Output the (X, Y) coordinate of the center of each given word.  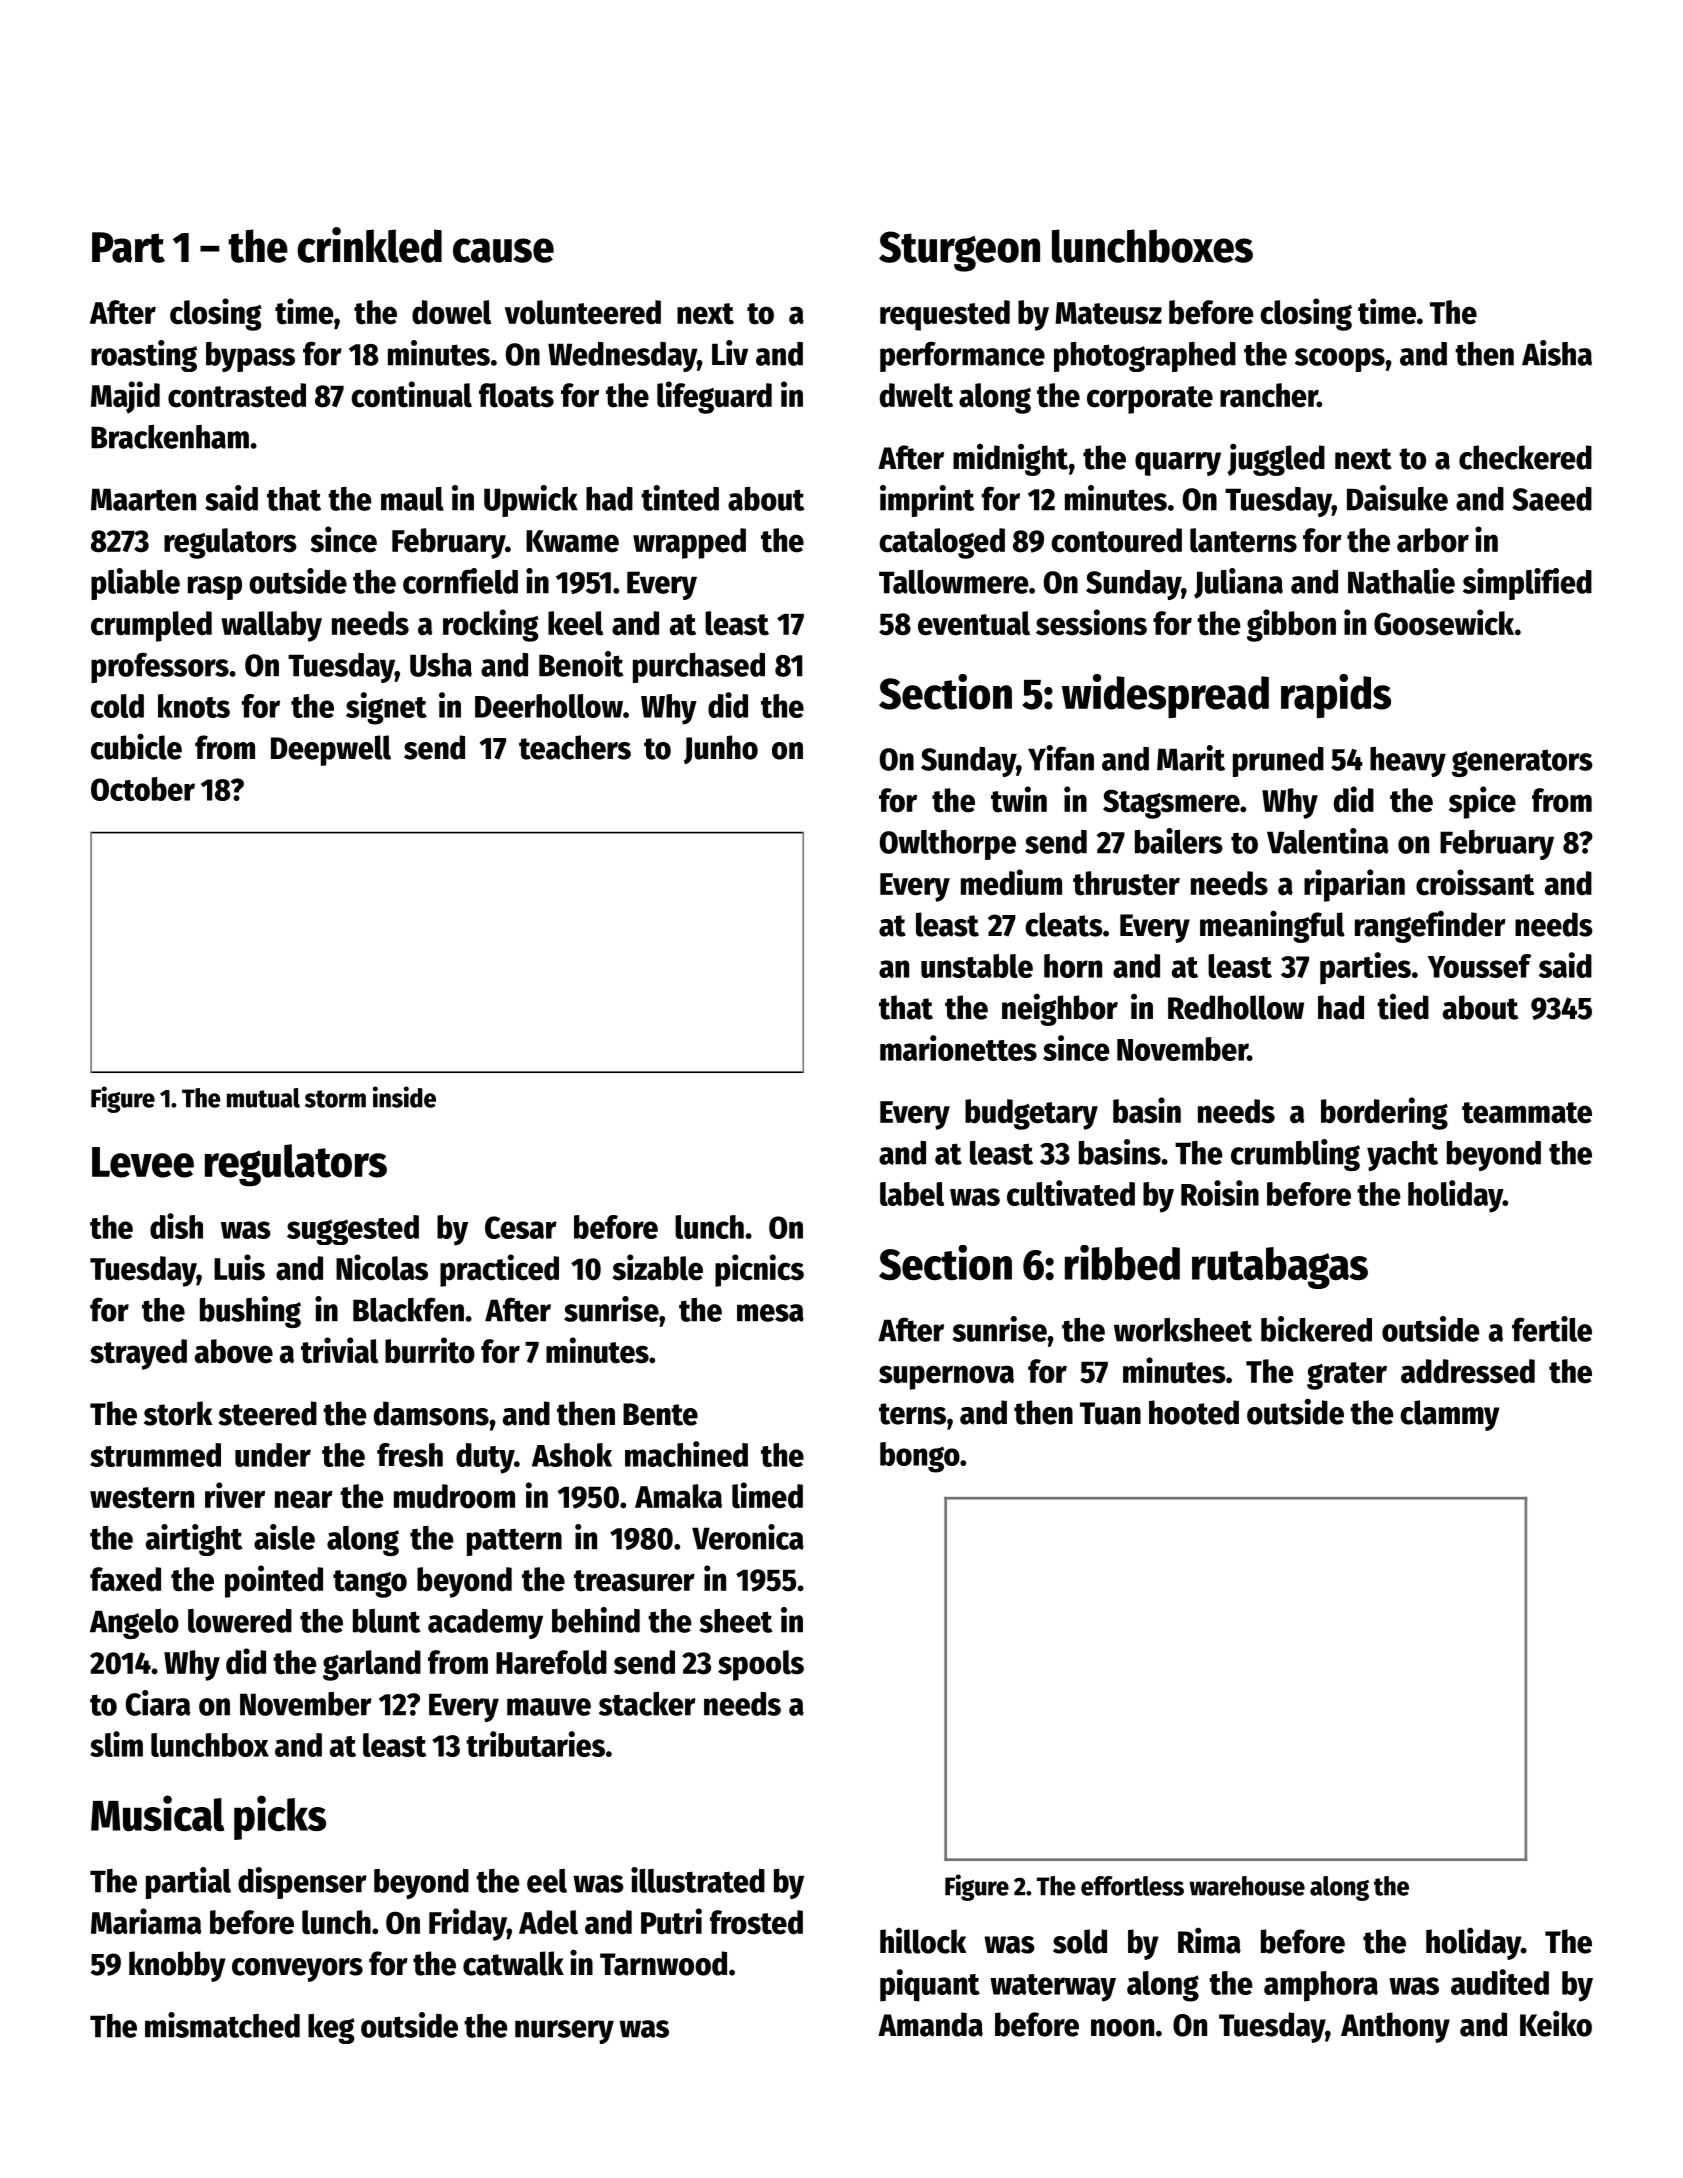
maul (412, 499)
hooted (1194, 1412)
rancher (1269, 395)
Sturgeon (959, 251)
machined (686, 1454)
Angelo (134, 1624)
